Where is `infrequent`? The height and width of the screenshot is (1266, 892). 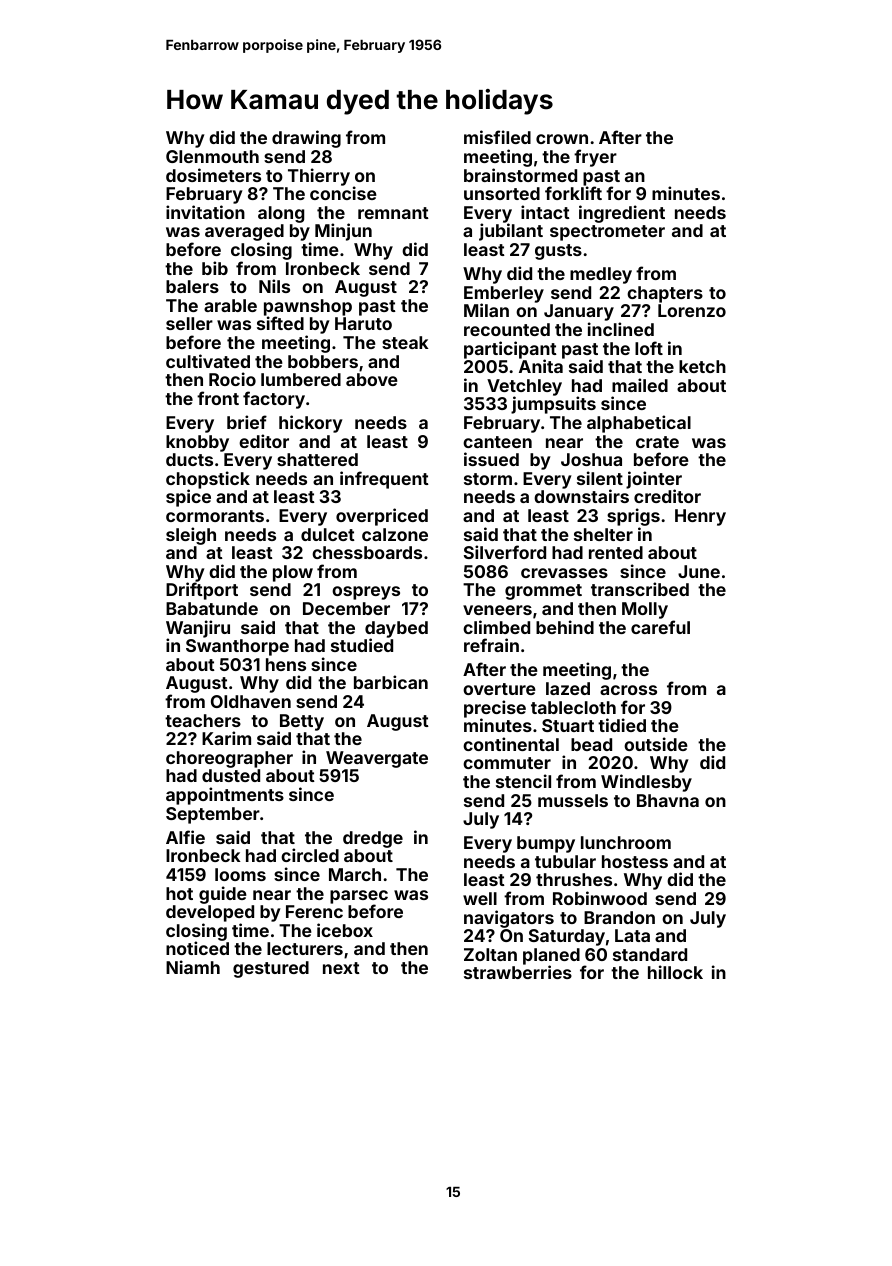
infrequent is located at coordinates (384, 480).
